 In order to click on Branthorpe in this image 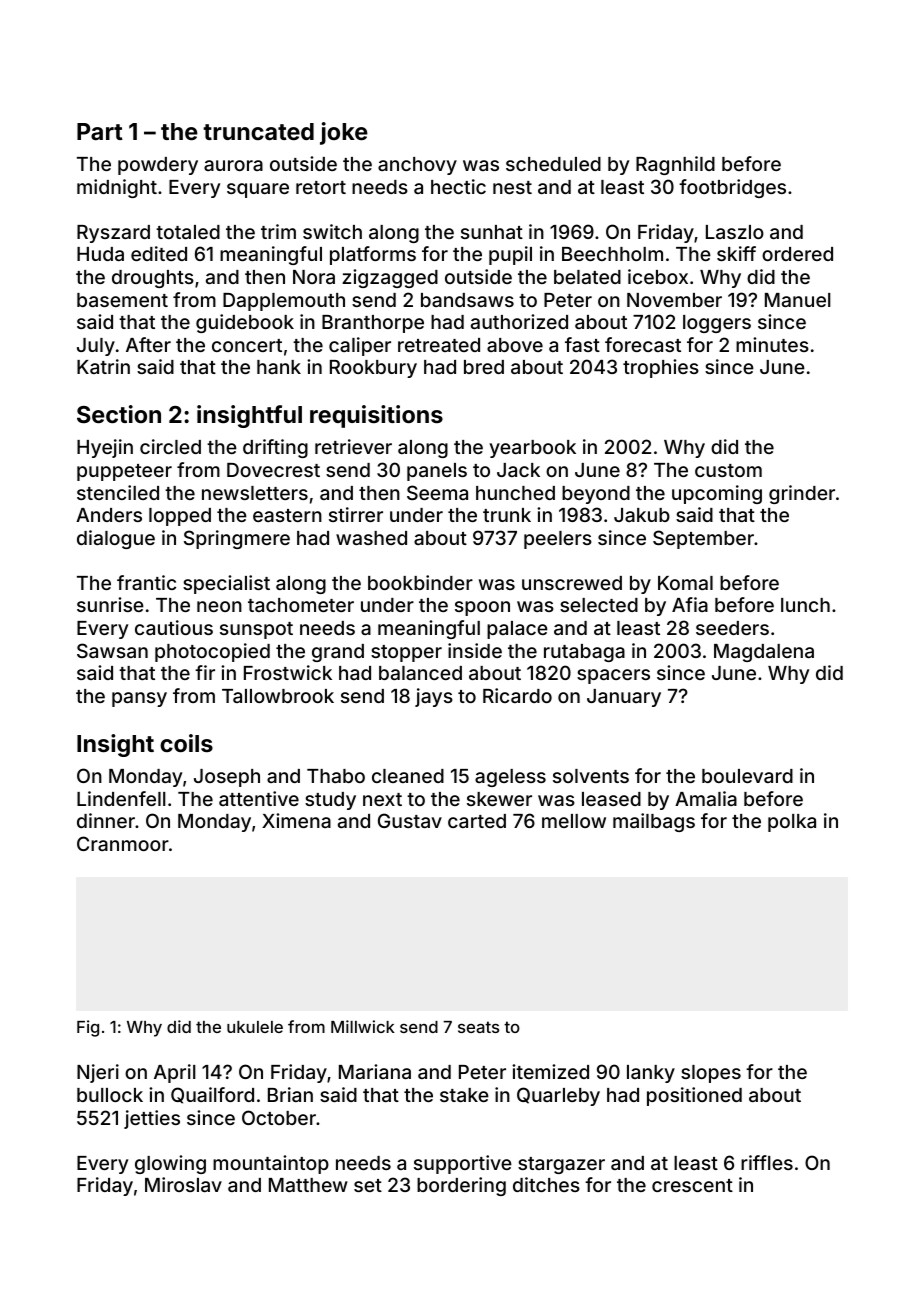, I will do `click(373, 324)`.
